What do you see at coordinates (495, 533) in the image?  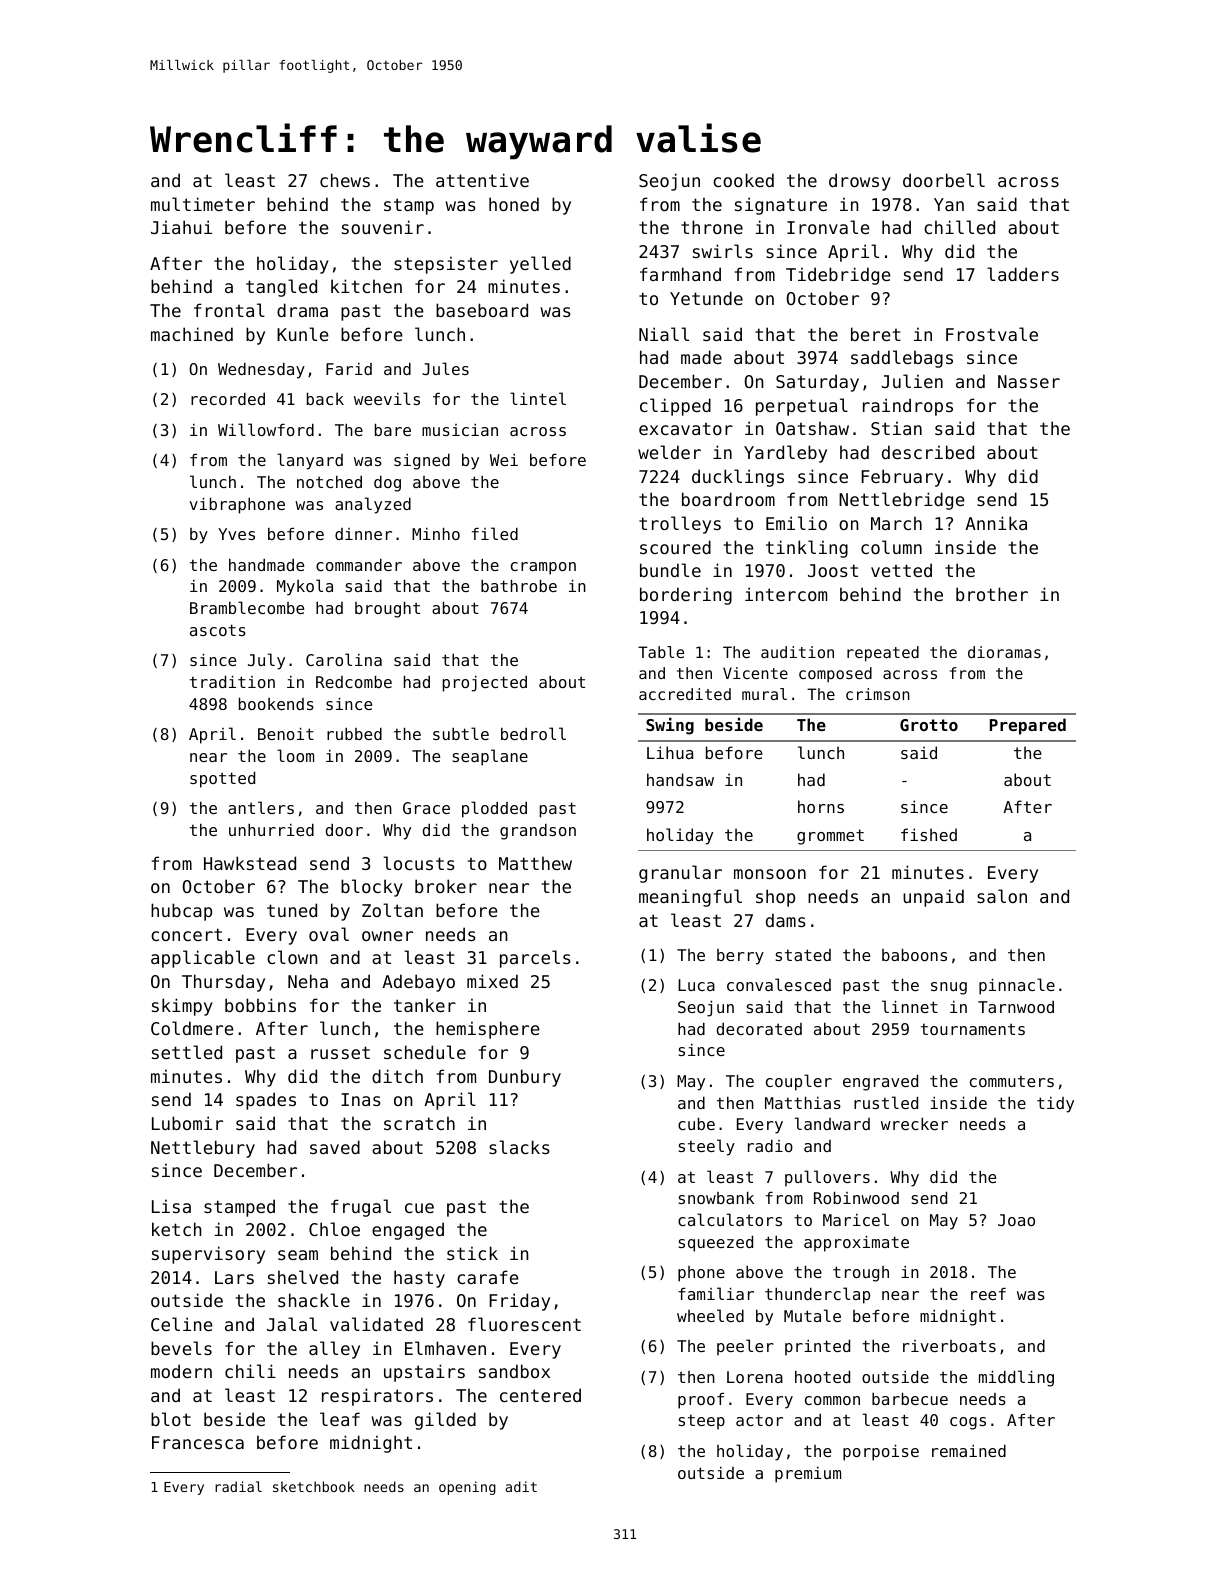 I see `filed` at bounding box center [495, 533].
